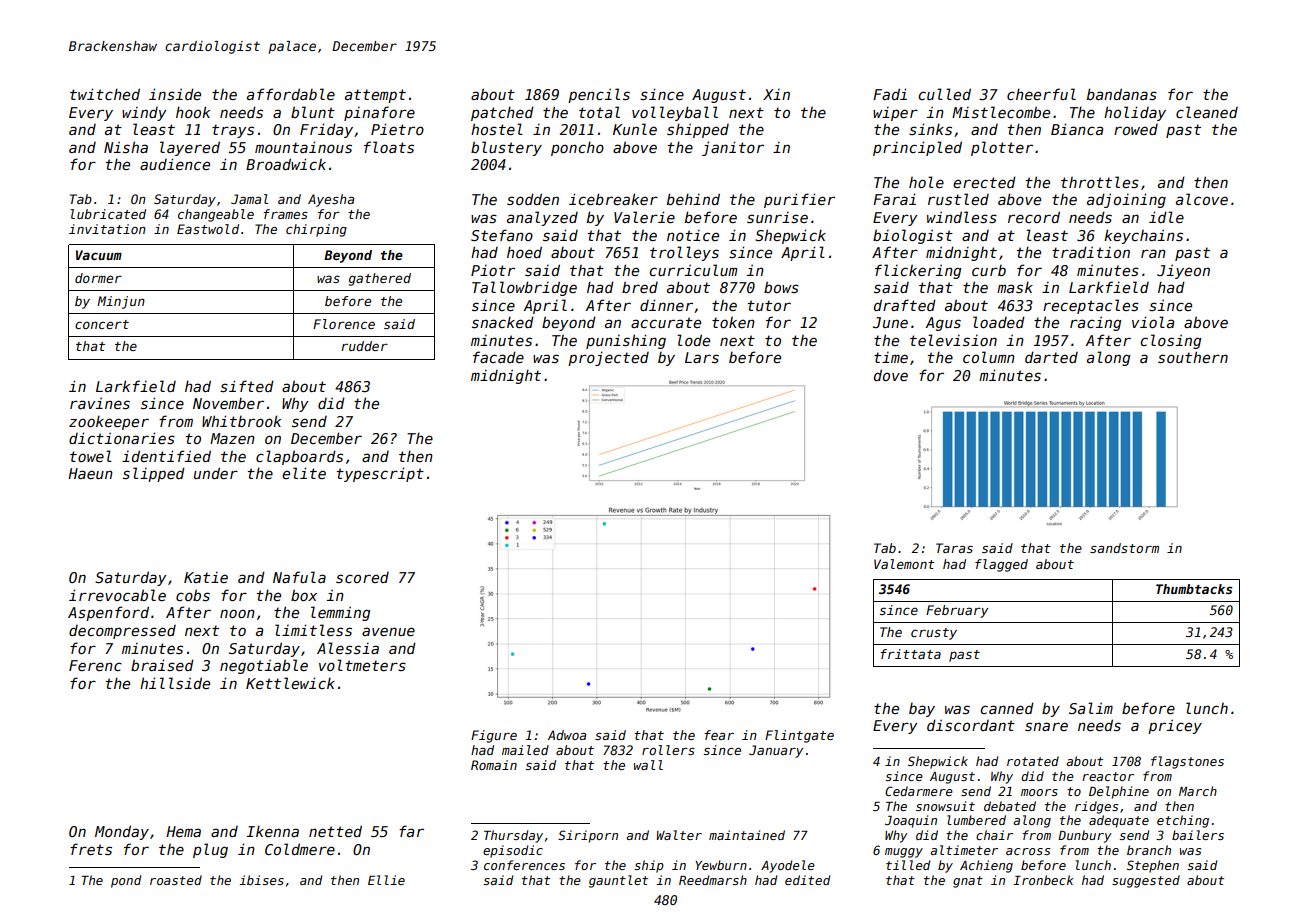 This image has height=924, width=1308. I want to click on crusty, so click(934, 634).
